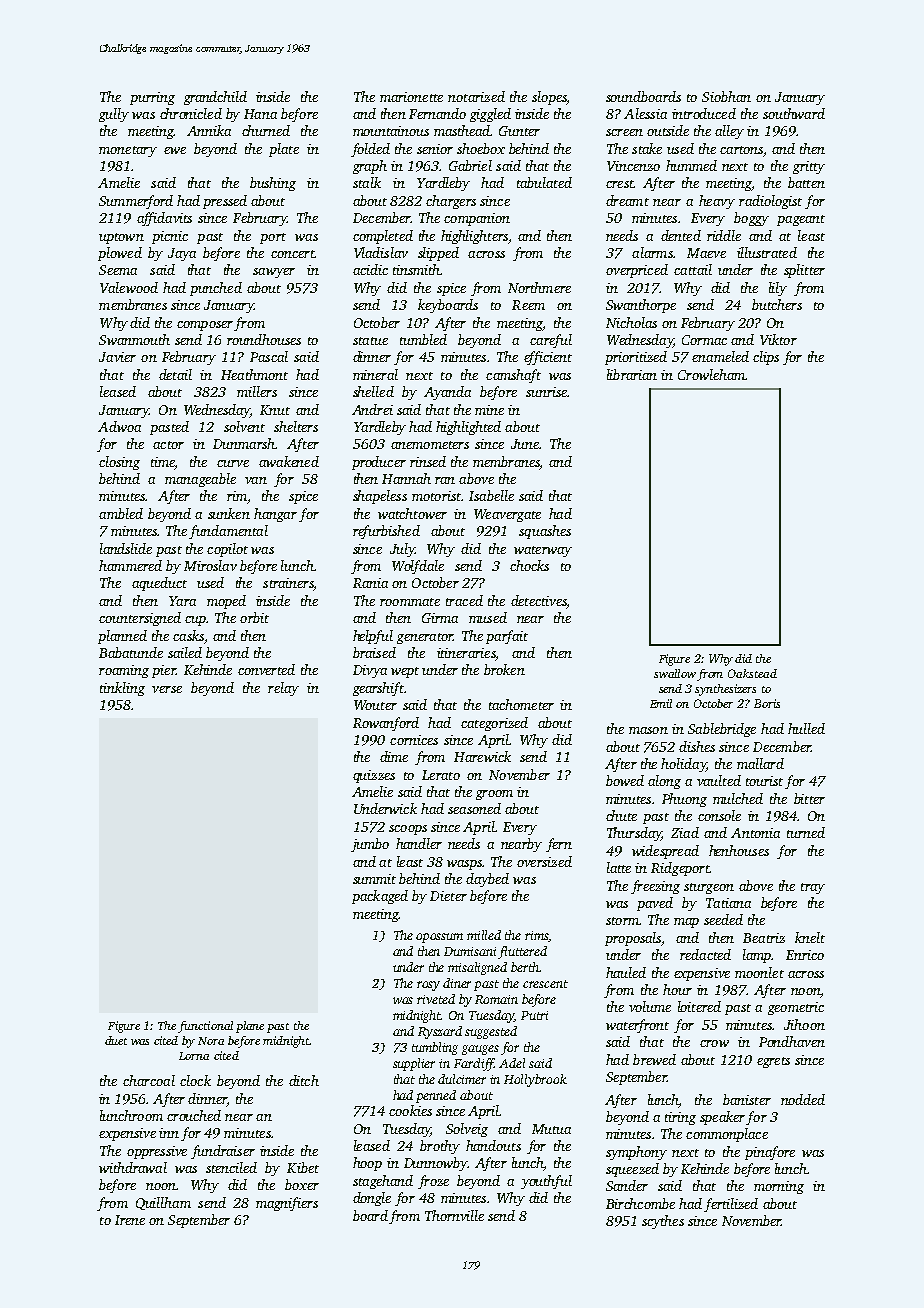 This image has height=1308, width=924. Describe the element at coordinates (726, 96) in the image. I see `Siobhan` at that location.
